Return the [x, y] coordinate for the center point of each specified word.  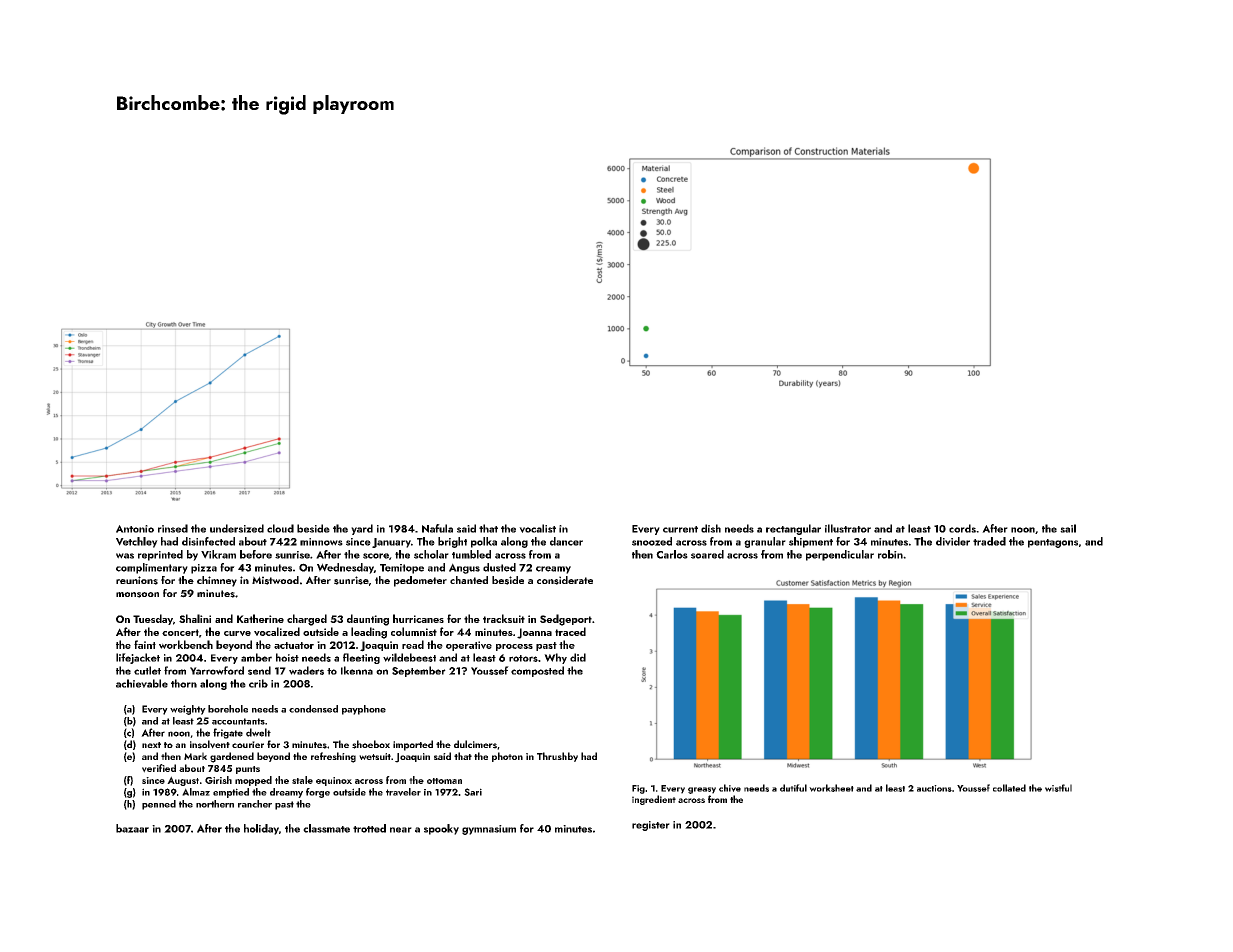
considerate [565, 580]
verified [159, 768]
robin [890, 554]
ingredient [654, 800]
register [651, 826]
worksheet [831, 788]
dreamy [286, 793]
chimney [217, 581]
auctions [934, 788]
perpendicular [840, 555]
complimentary [152, 568]
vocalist [537, 528]
